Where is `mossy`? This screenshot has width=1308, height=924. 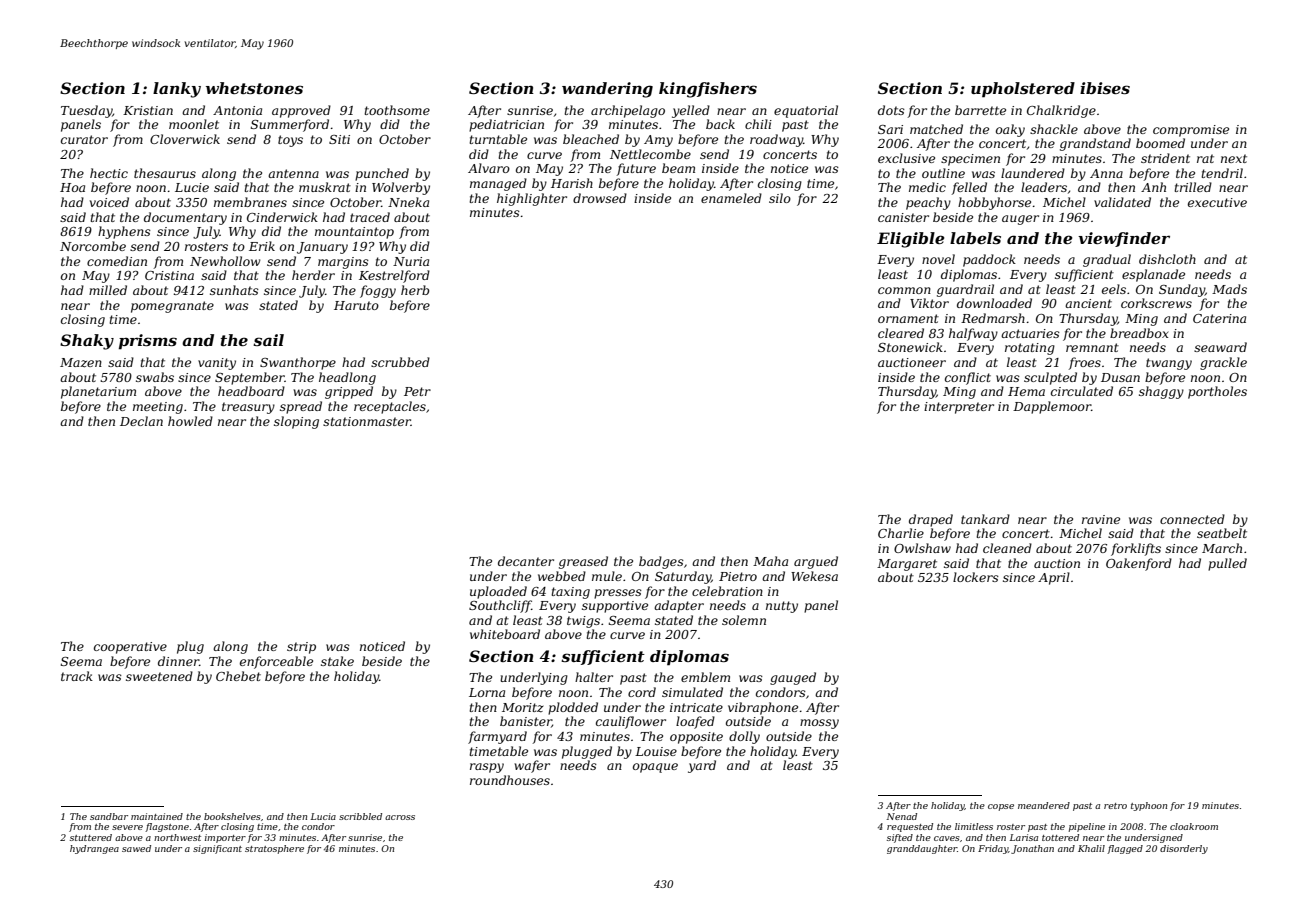 mossy is located at coordinates (819, 724).
